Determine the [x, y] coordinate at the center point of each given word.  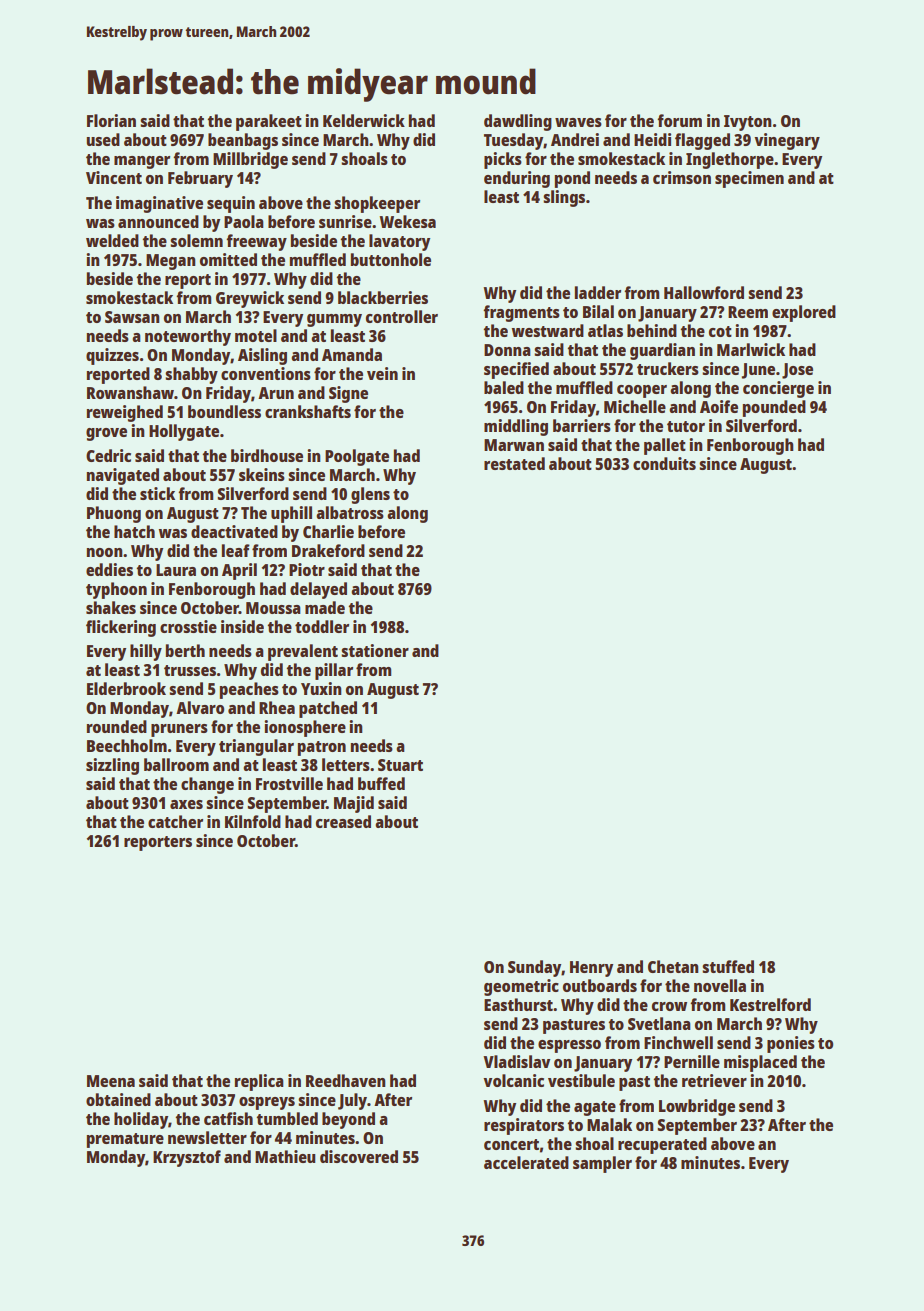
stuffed [728, 966]
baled [504, 387]
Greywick [250, 299]
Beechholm [127, 745]
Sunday [535, 968]
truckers [668, 368]
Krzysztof [187, 1158]
